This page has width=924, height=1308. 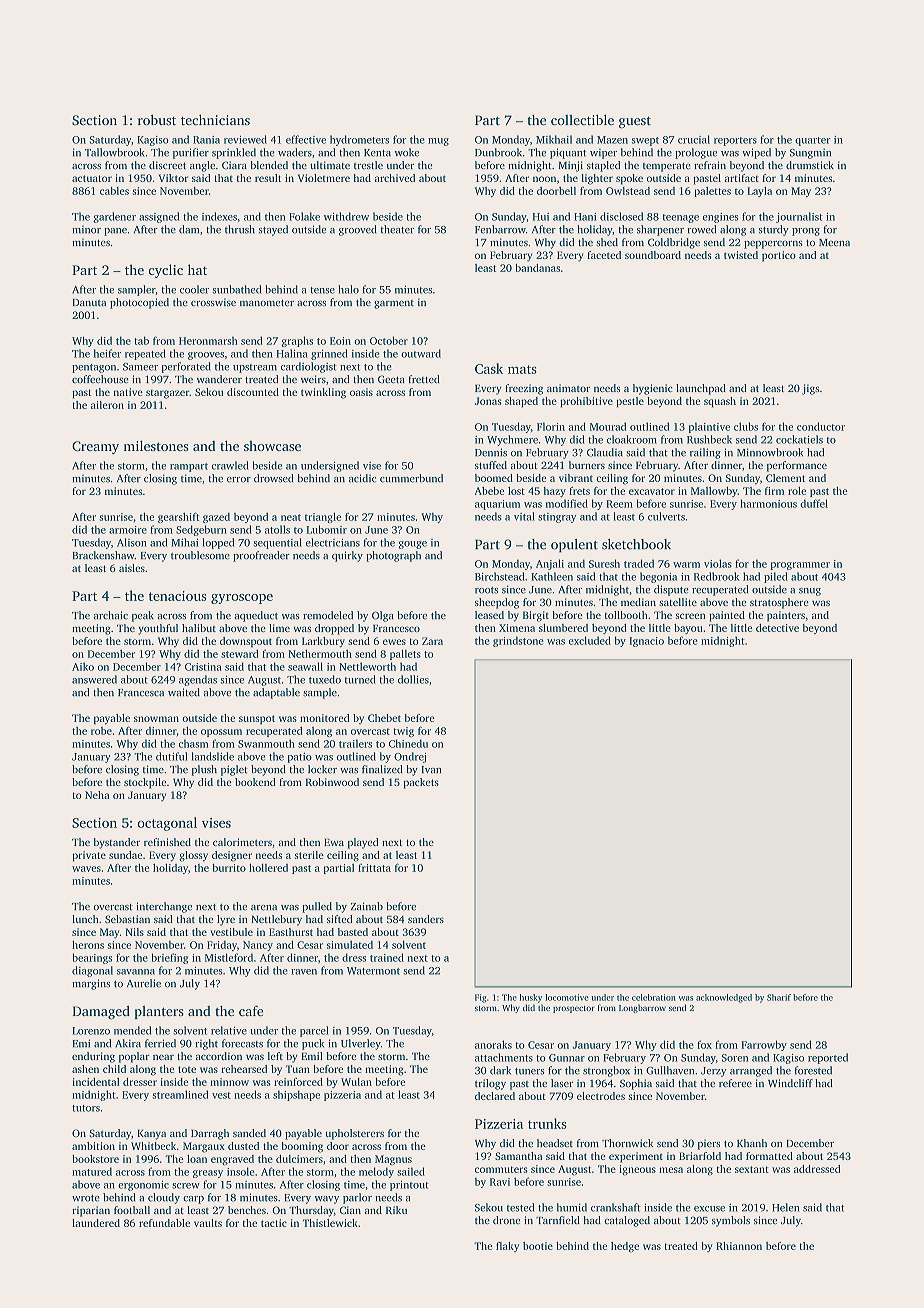 What do you see at coordinates (184, 692) in the page?
I see `waited` at bounding box center [184, 692].
